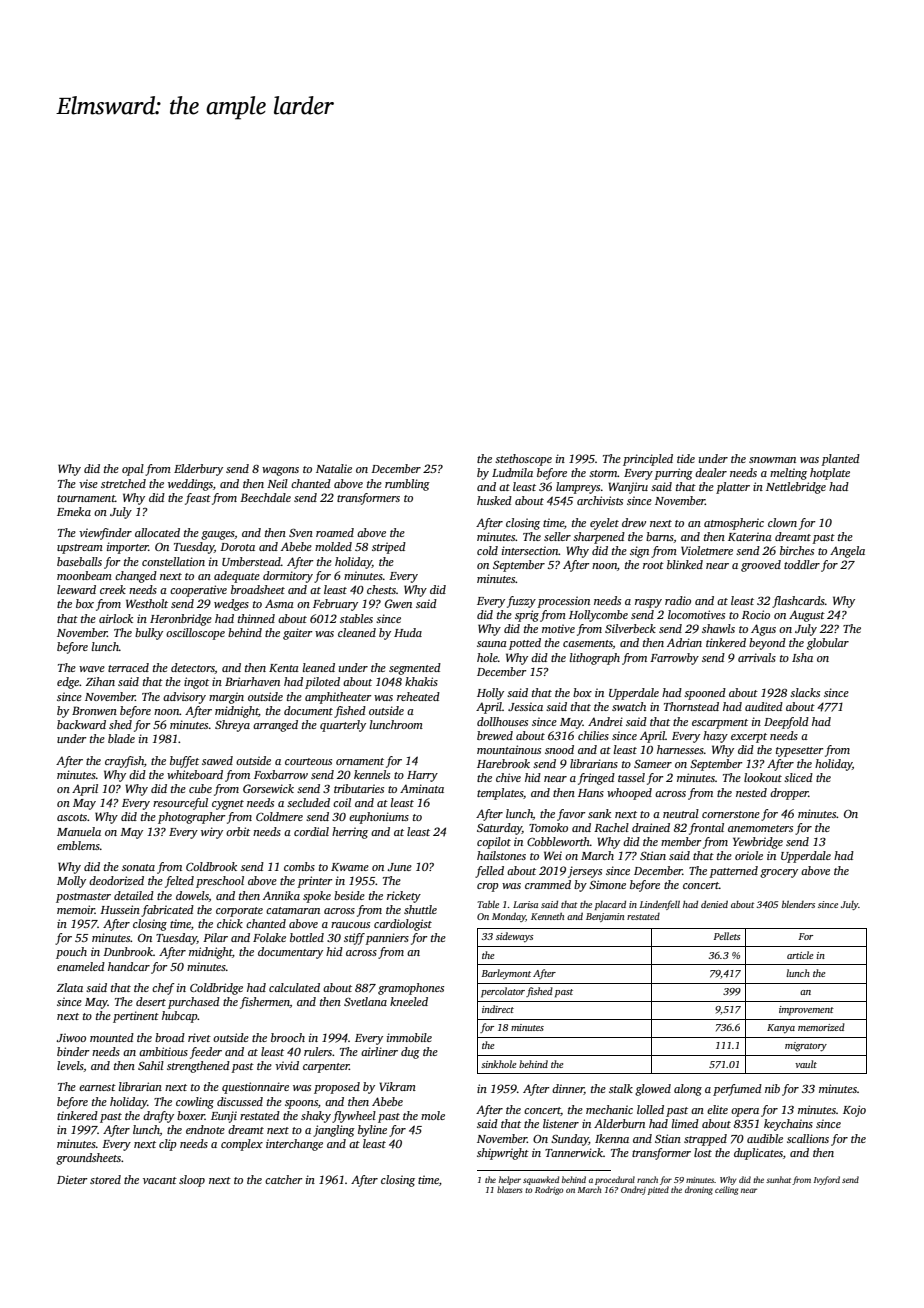 The width and height of the document is (924, 1308). What do you see at coordinates (563, 602) in the document?
I see `procession` at bounding box center [563, 602].
